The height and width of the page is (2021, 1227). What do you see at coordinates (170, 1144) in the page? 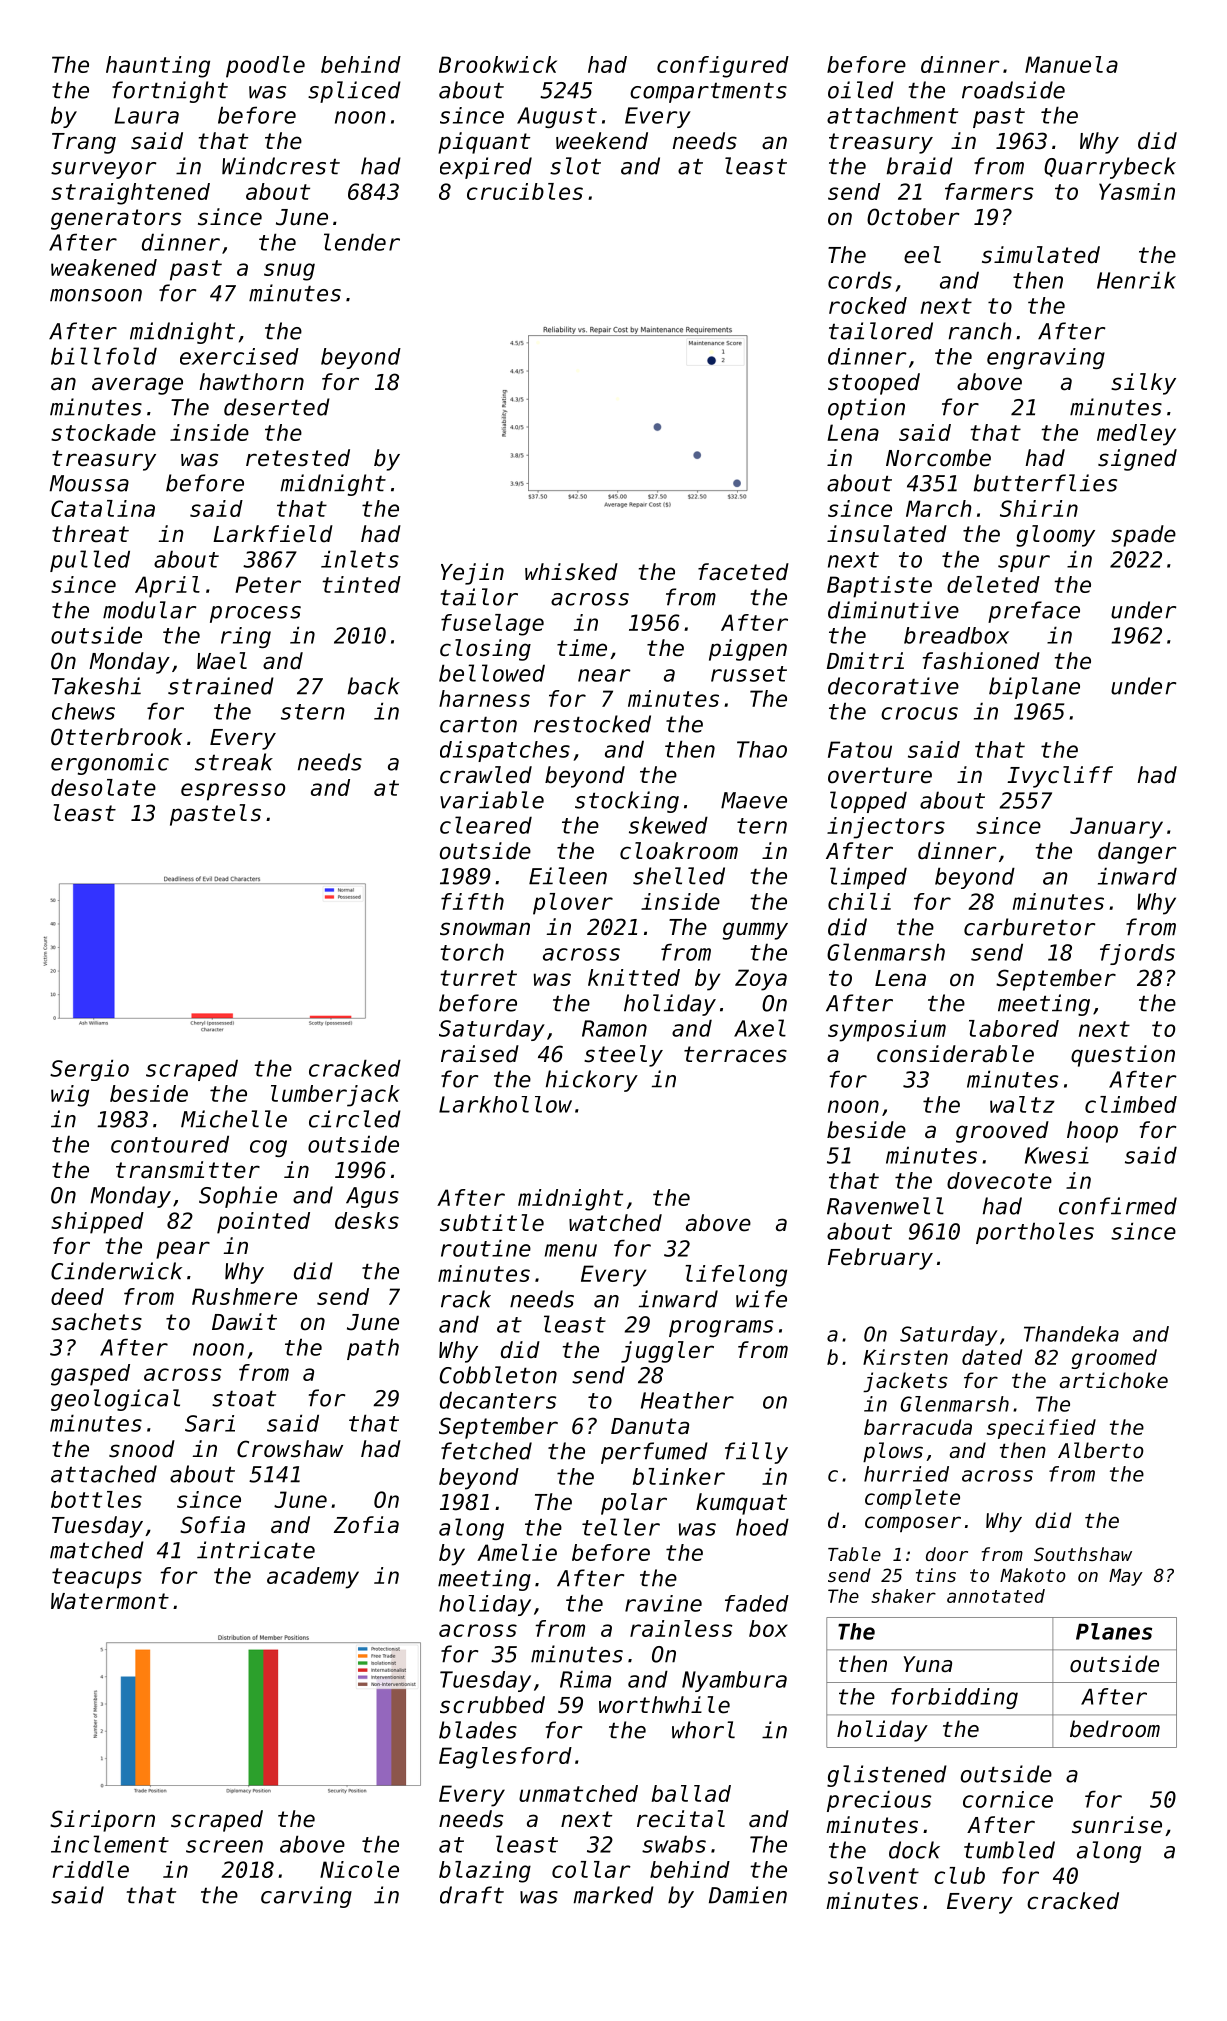
I see `contoured` at bounding box center [170, 1144].
